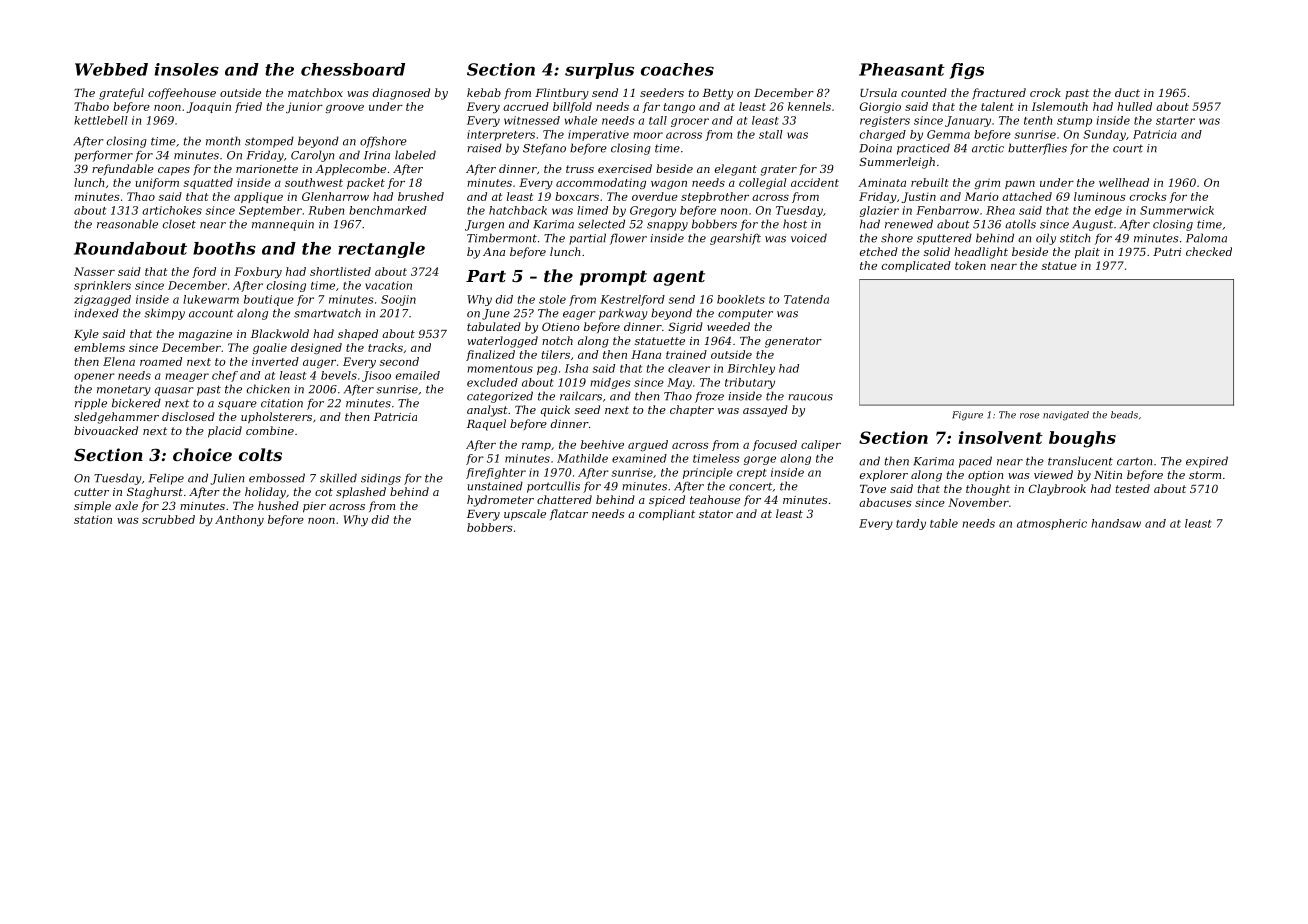 This page has width=1308, height=924. Describe the element at coordinates (544, 149) in the page. I see `Stefano` at that location.
